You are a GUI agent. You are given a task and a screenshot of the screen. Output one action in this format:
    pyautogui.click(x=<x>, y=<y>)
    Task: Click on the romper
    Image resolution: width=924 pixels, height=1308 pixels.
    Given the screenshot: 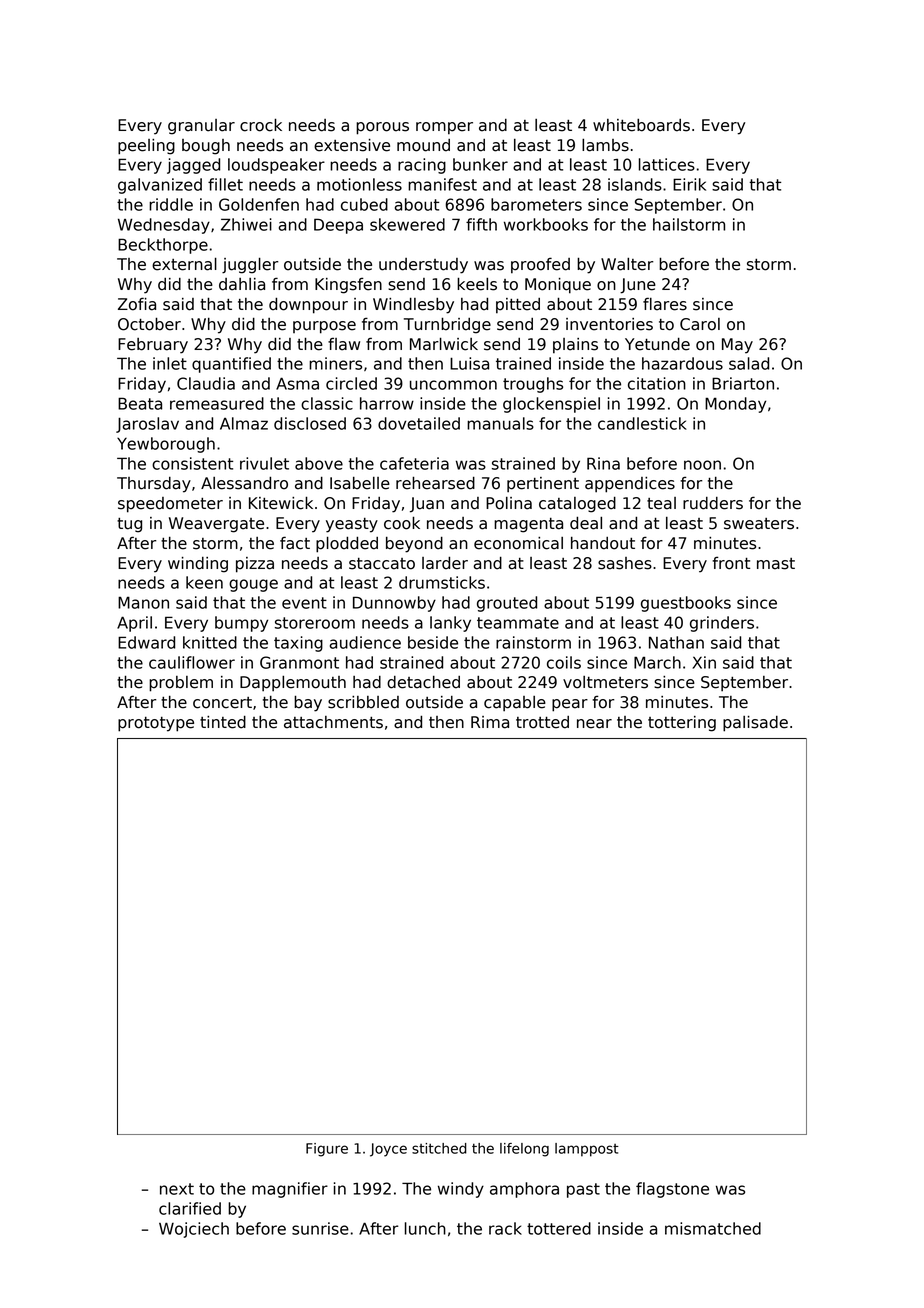 What is the action you would take?
    pyautogui.click(x=444, y=128)
